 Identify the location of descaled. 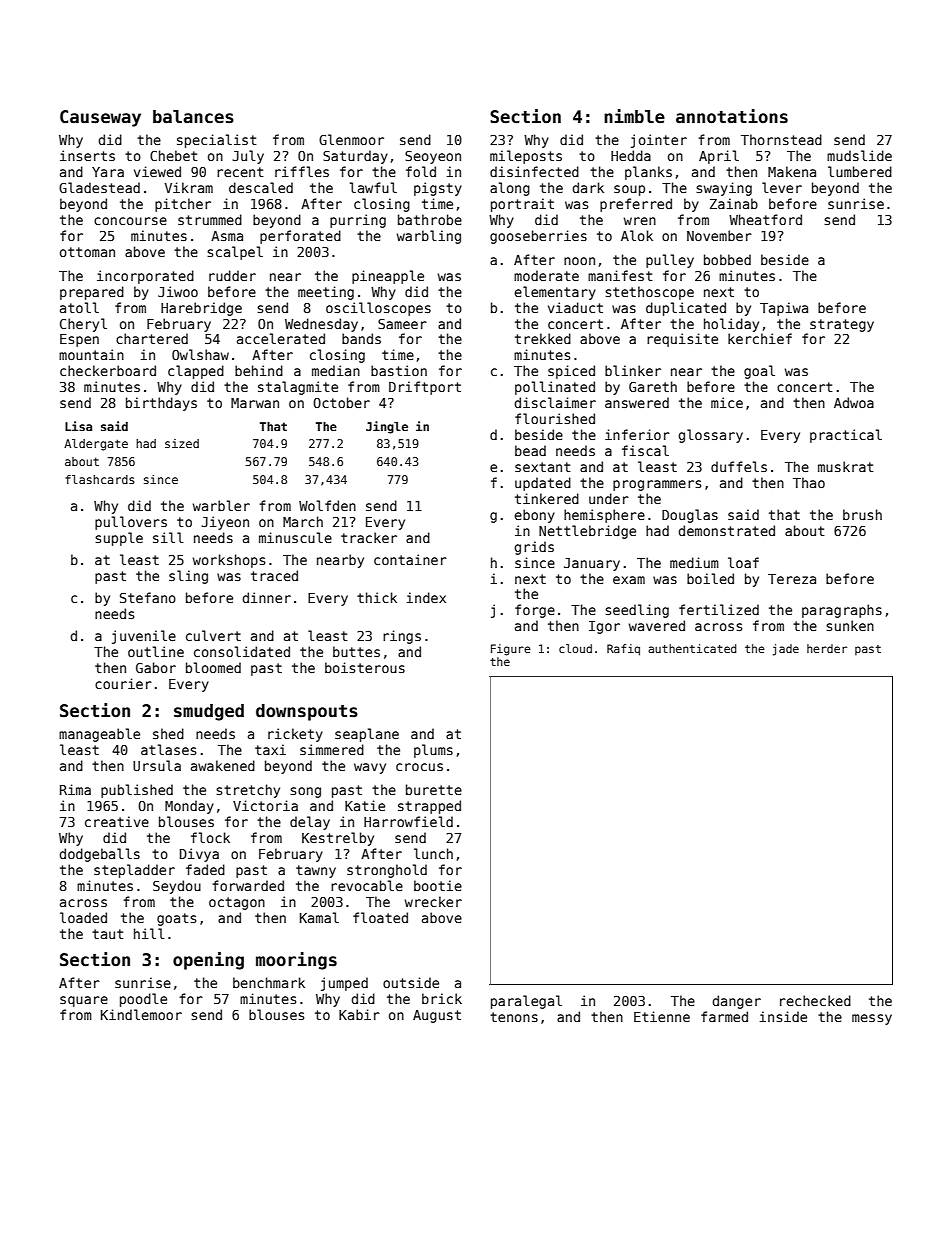
(261, 187).
